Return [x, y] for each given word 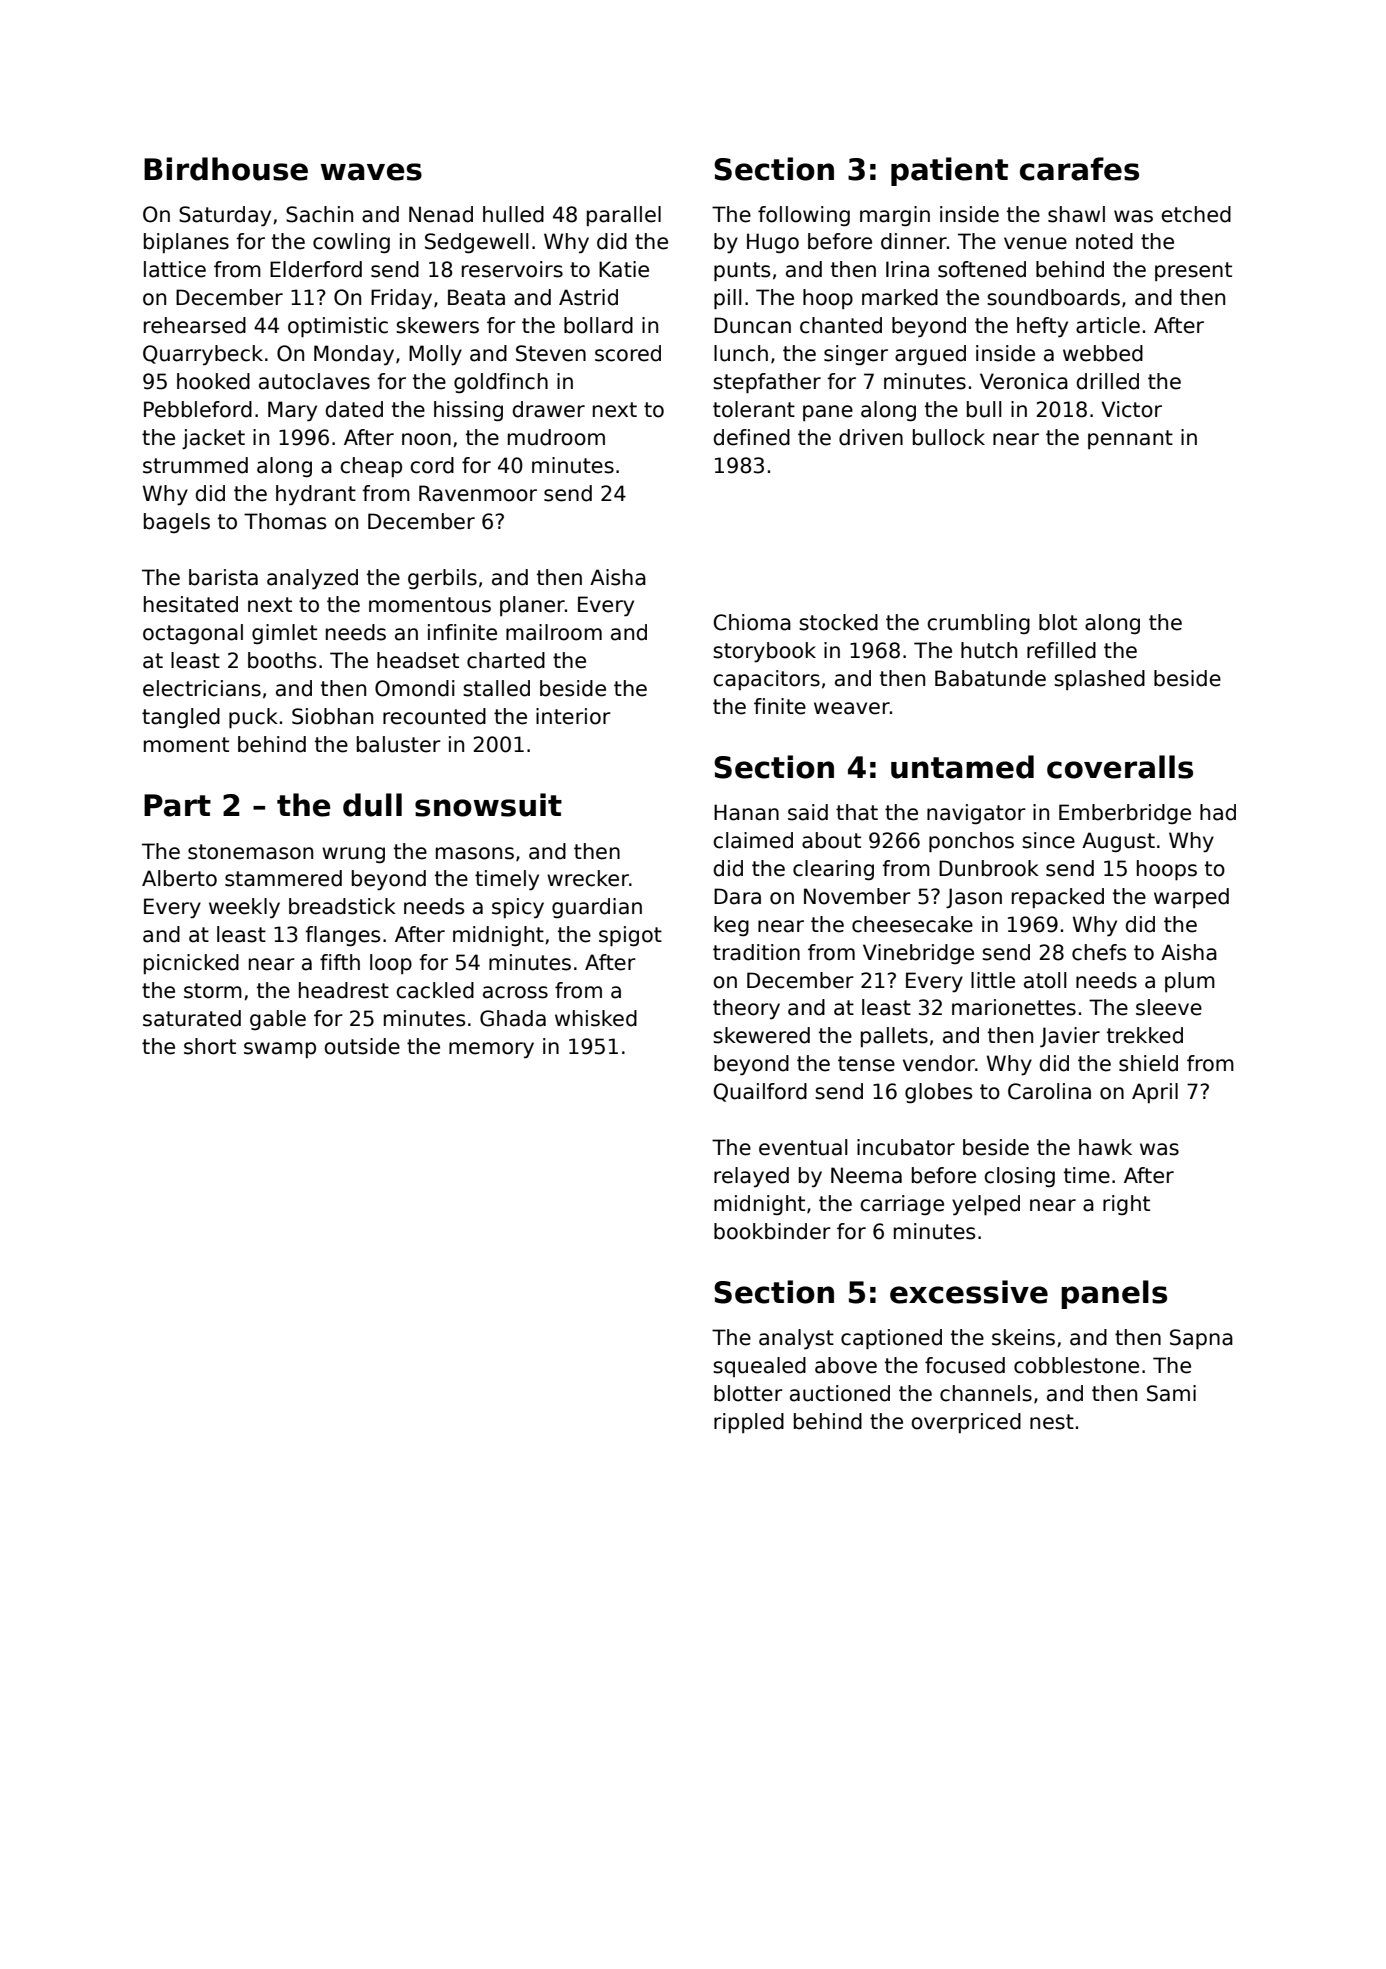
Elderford [316, 269]
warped [1191, 898]
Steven [551, 353]
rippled [749, 1423]
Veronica [1024, 381]
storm [213, 991]
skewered [761, 1035]
